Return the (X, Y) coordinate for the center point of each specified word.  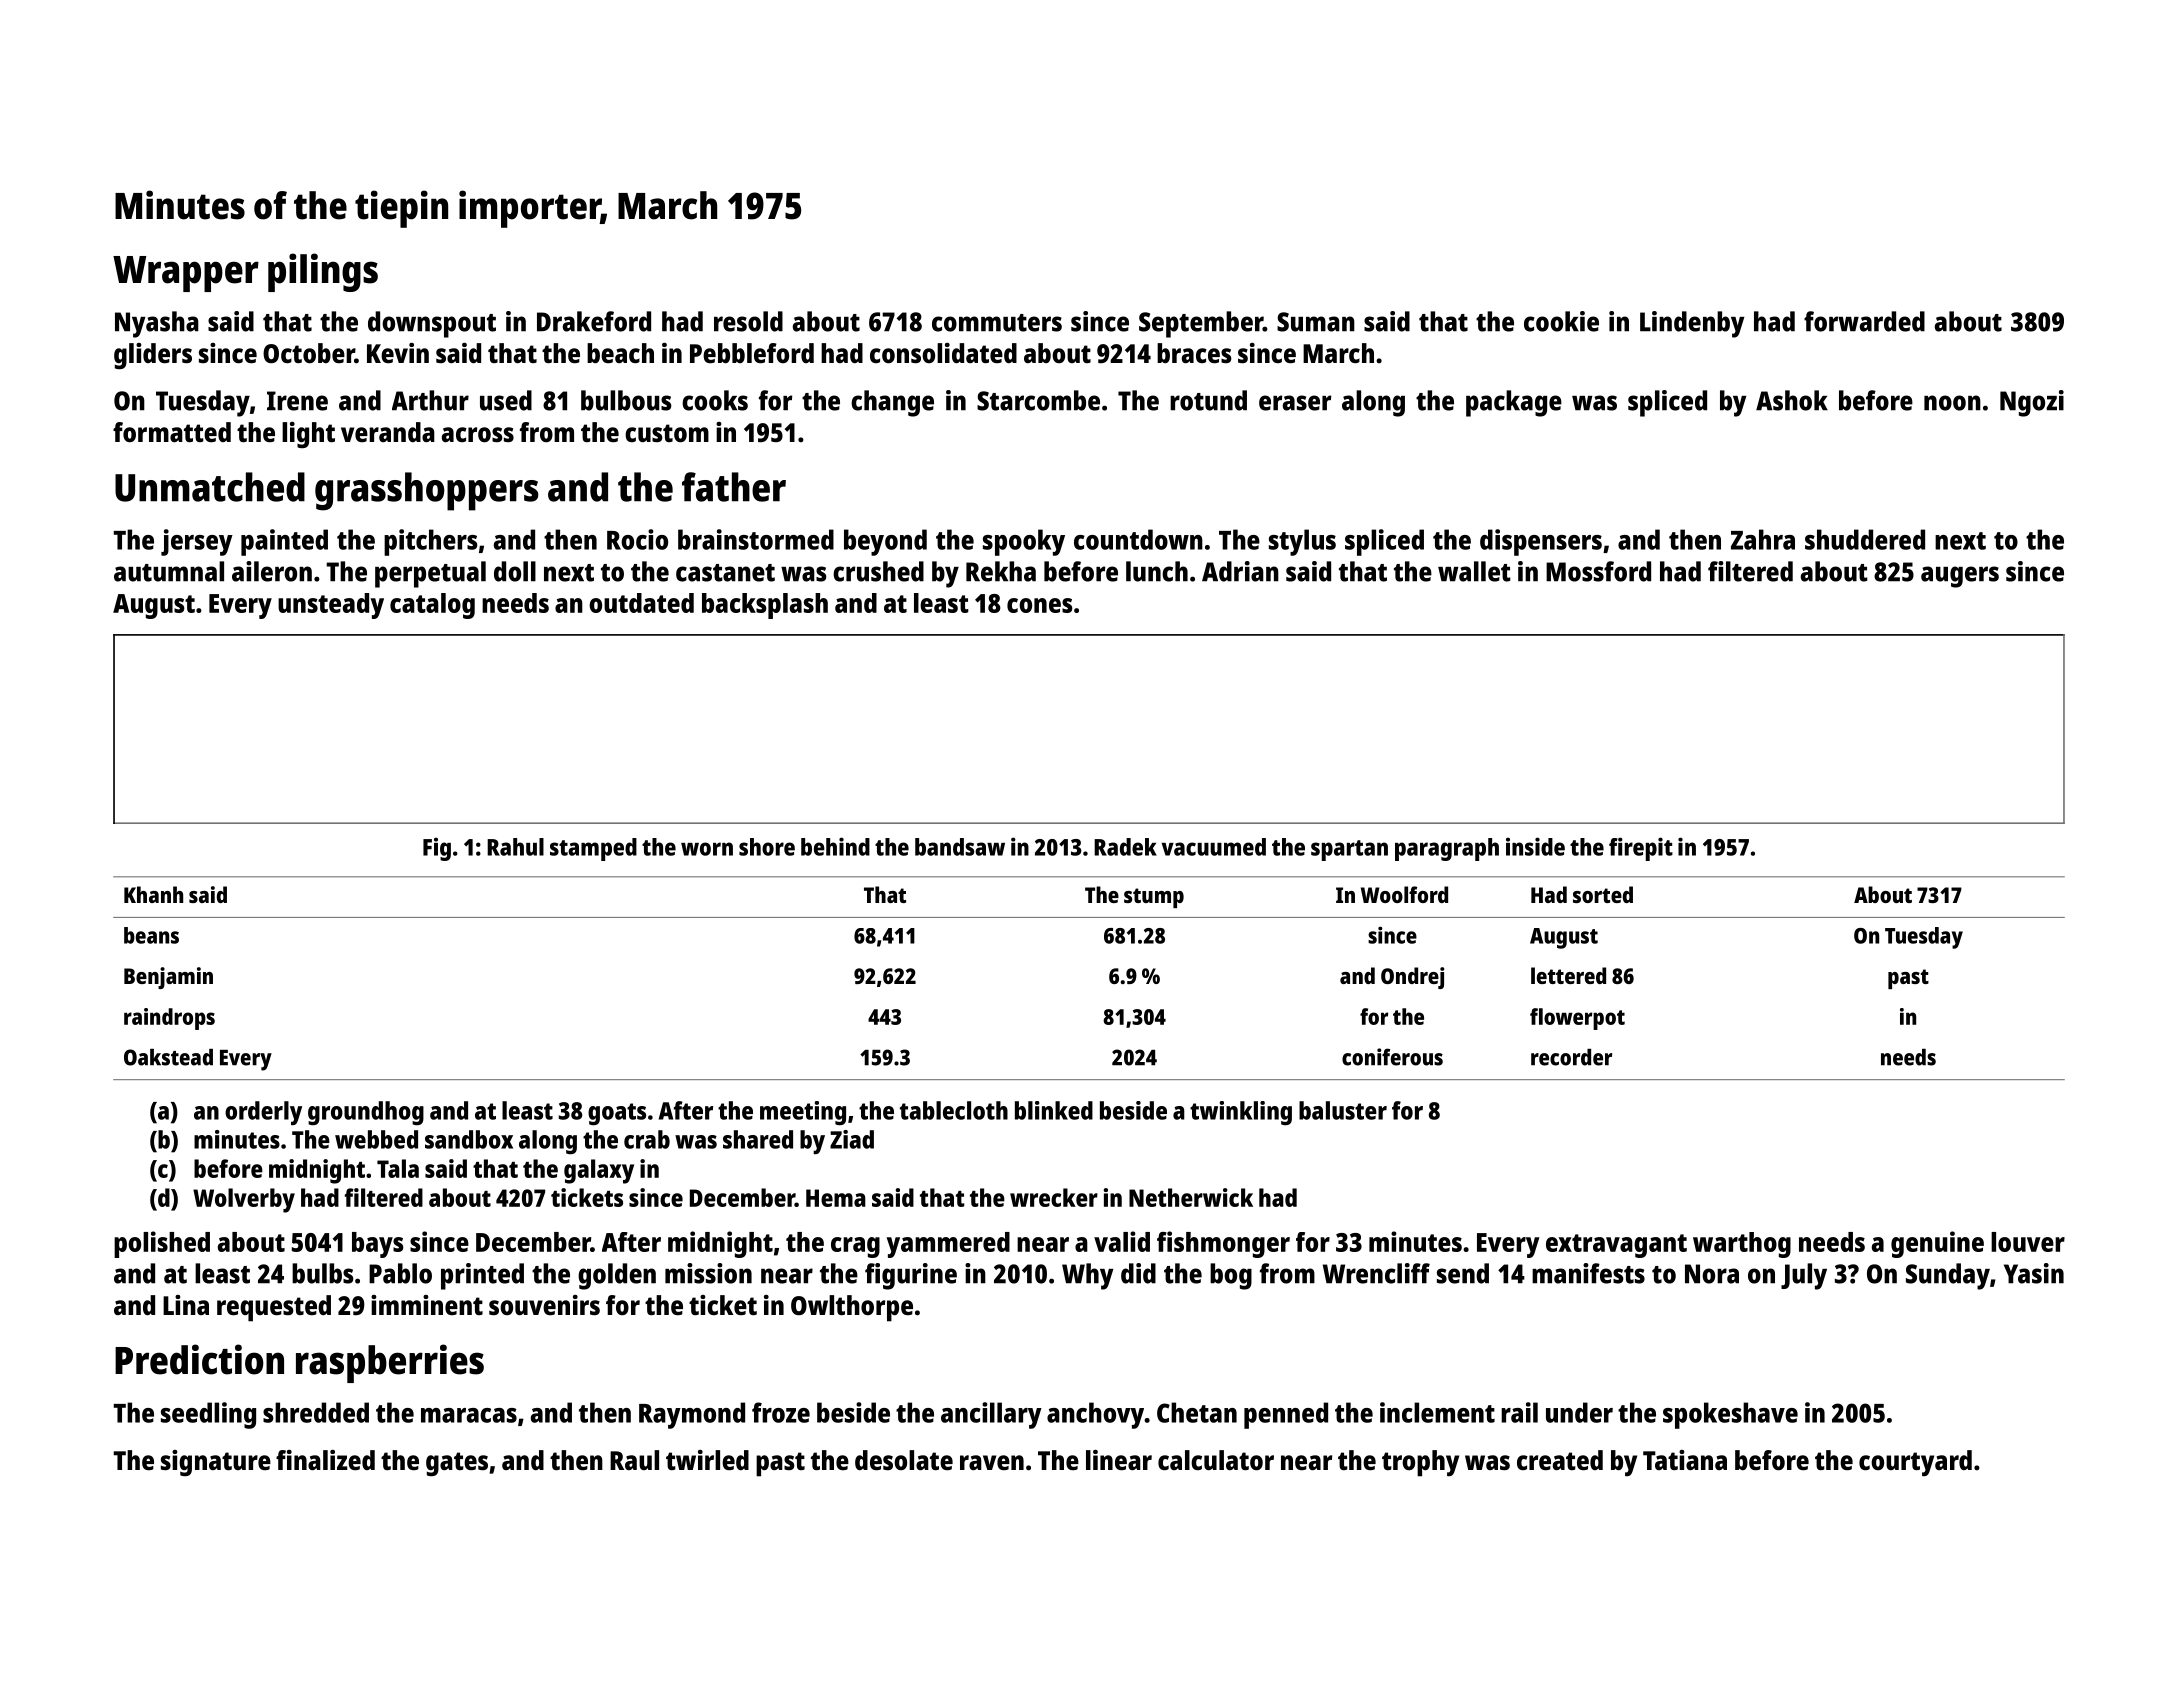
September (1201, 324)
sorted (1603, 894)
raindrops (169, 1019)
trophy (1420, 1463)
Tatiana (1685, 1460)
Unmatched (210, 487)
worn (707, 849)
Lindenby (1692, 324)
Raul (634, 1460)
